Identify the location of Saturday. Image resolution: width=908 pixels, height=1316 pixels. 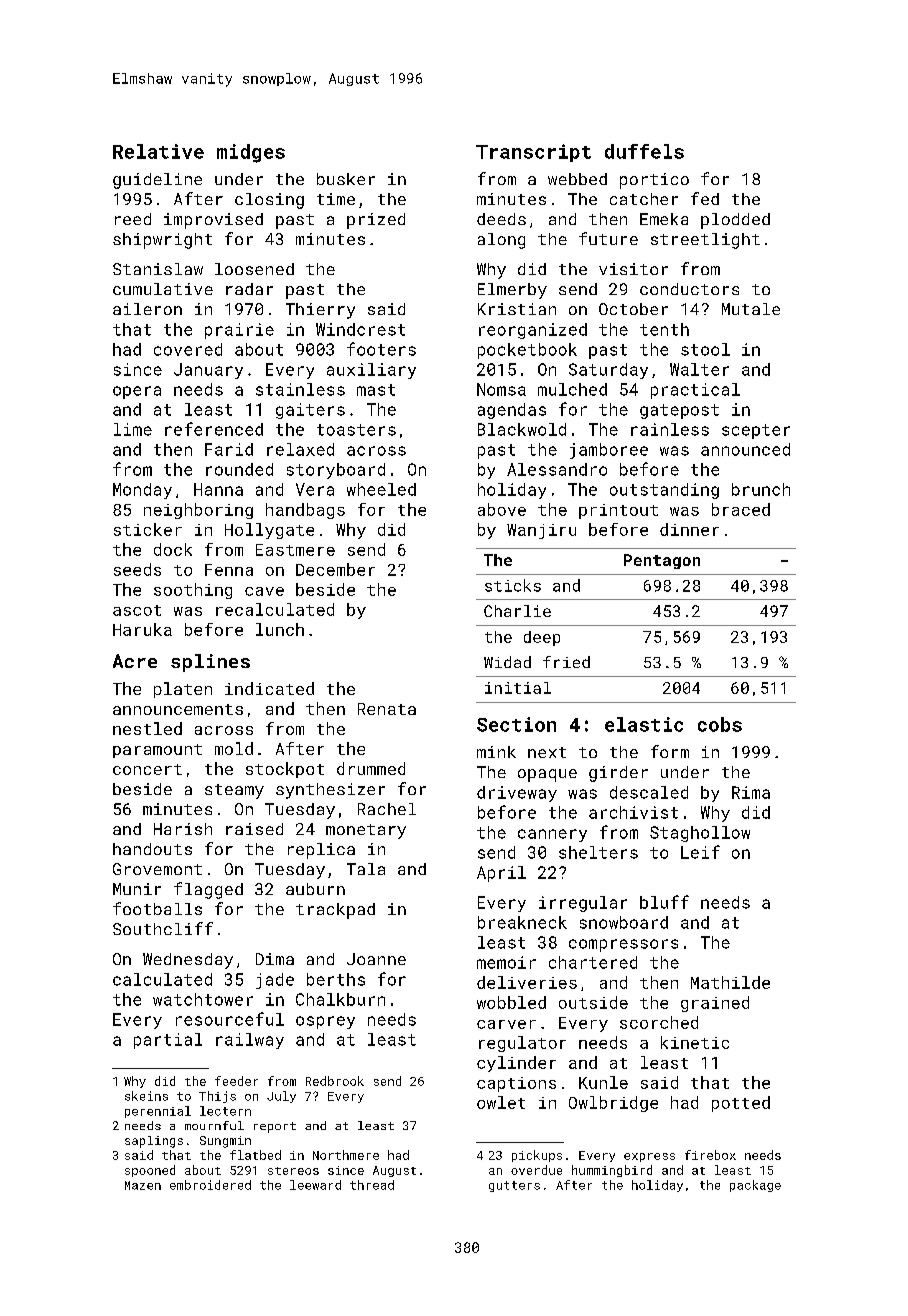
(608, 371).
